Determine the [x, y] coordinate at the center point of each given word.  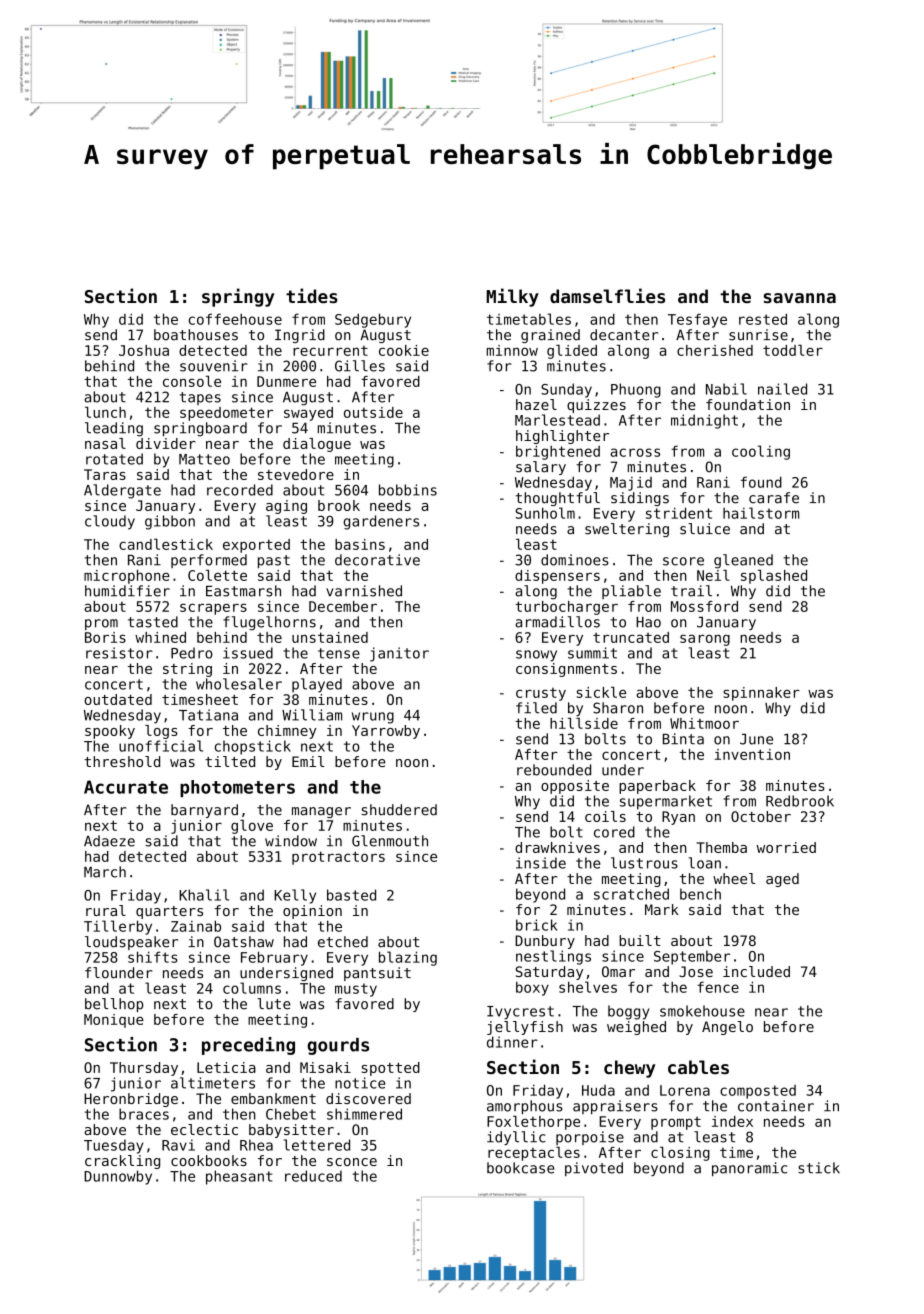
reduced [313, 1176]
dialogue [317, 445]
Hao [648, 622]
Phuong [636, 390]
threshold [122, 761]
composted [758, 1092]
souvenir [214, 366]
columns [252, 988]
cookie [404, 350]
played [317, 685]
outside [373, 412]
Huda [598, 1090]
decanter [624, 335]
